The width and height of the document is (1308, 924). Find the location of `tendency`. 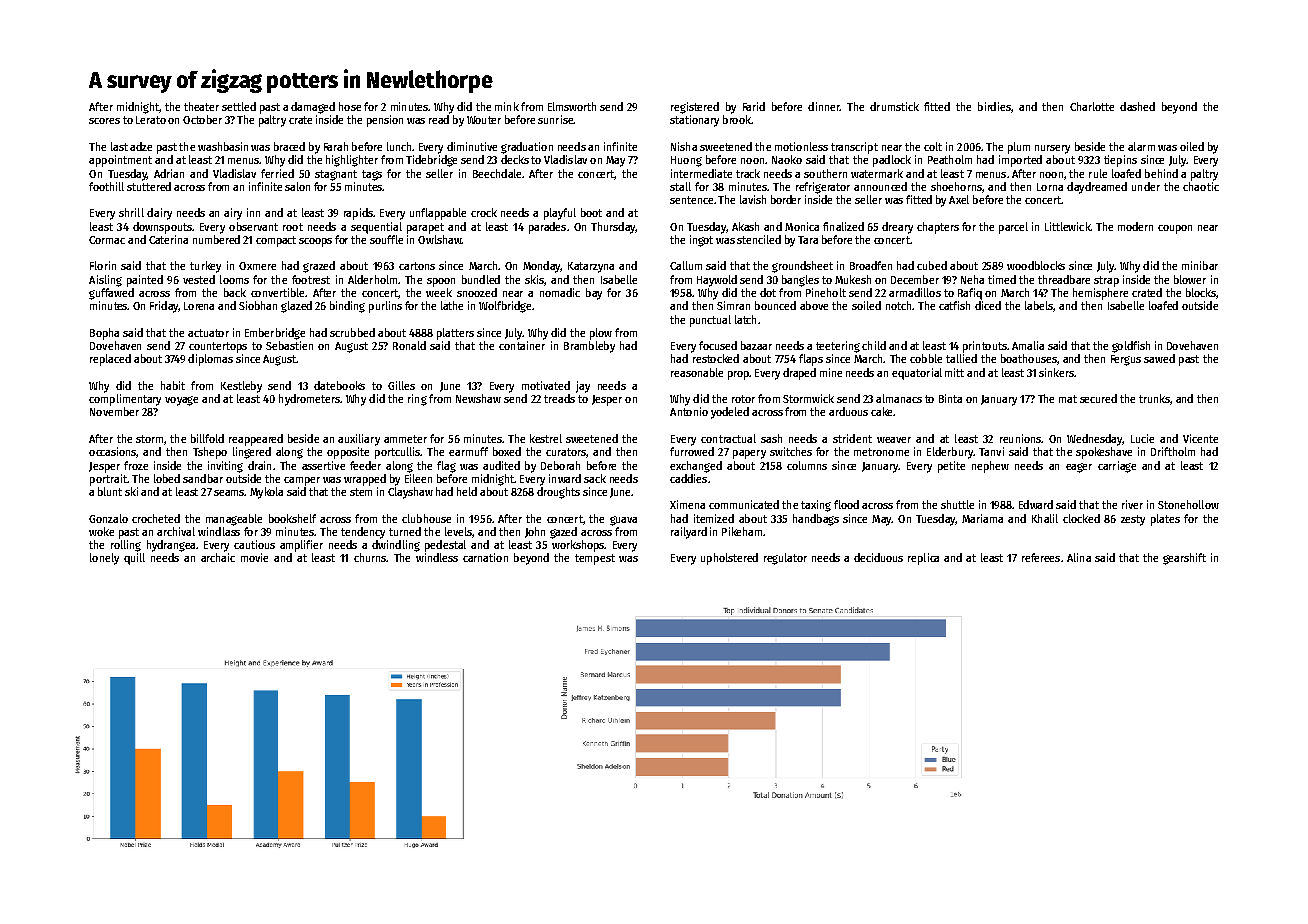

tendency is located at coordinates (363, 533).
